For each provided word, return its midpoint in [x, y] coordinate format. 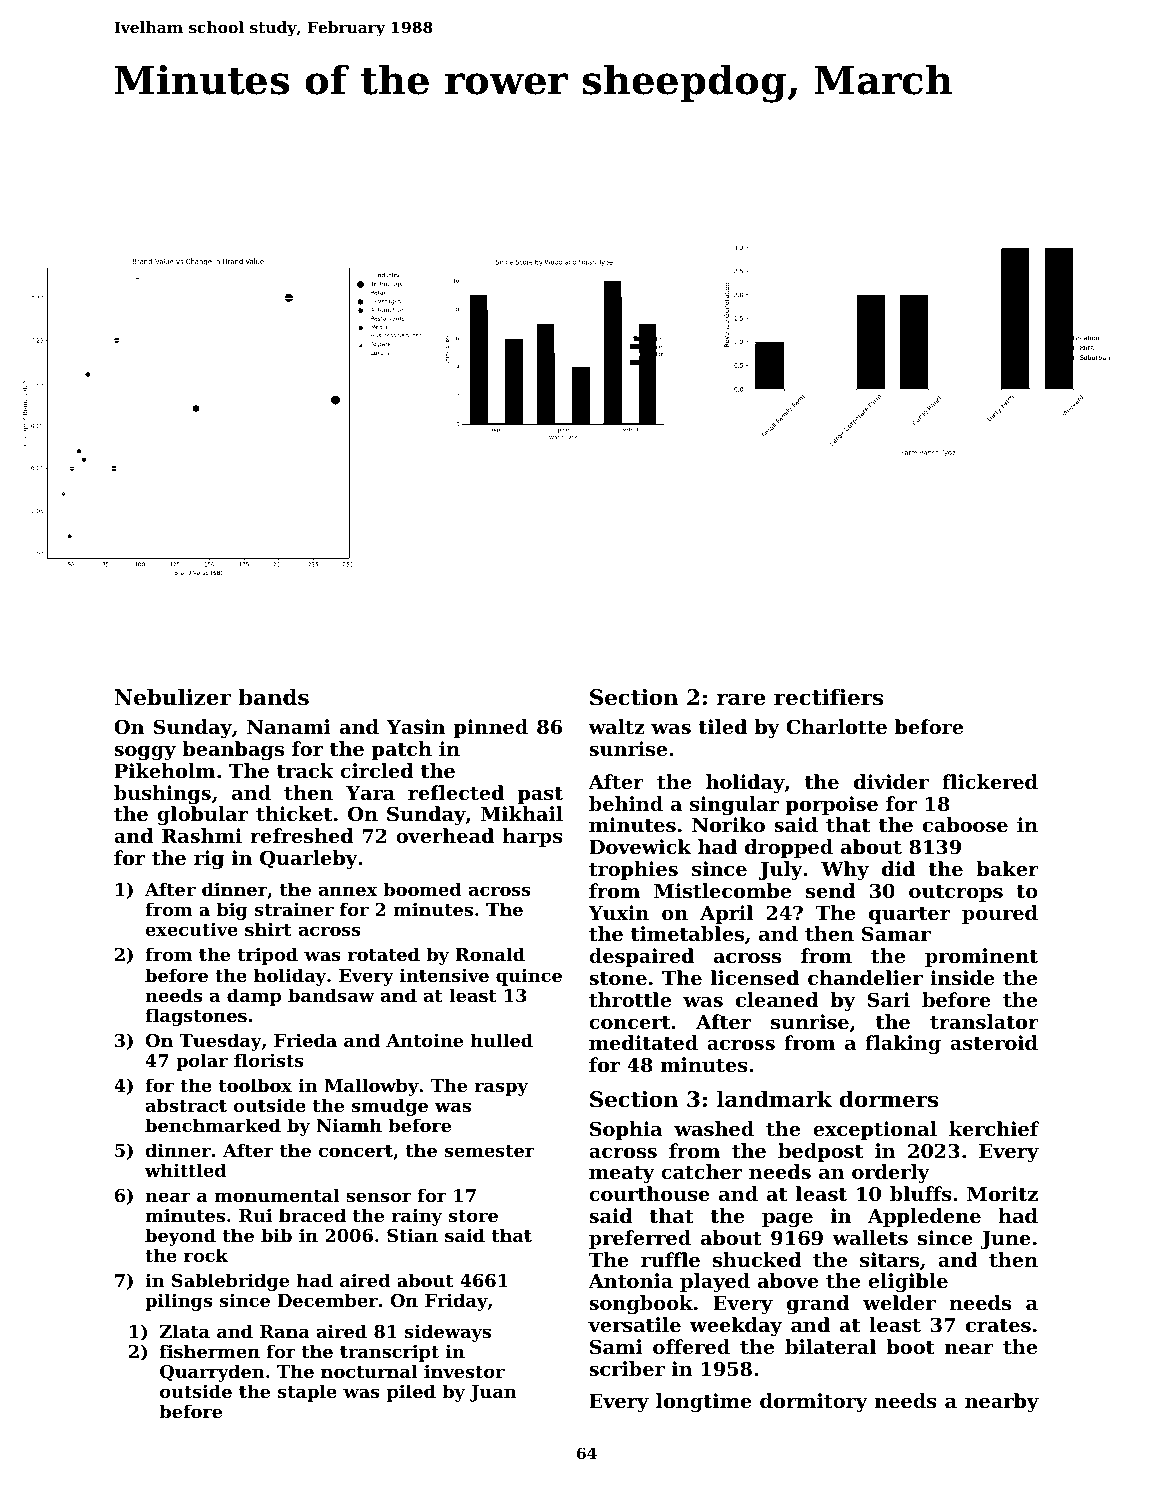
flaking [903, 1045]
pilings [178, 1302]
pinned [491, 728]
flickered [990, 781]
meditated [643, 1043]
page [787, 1220]
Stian [412, 1235]
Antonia [630, 1281]
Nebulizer [172, 697]
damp [254, 997]
